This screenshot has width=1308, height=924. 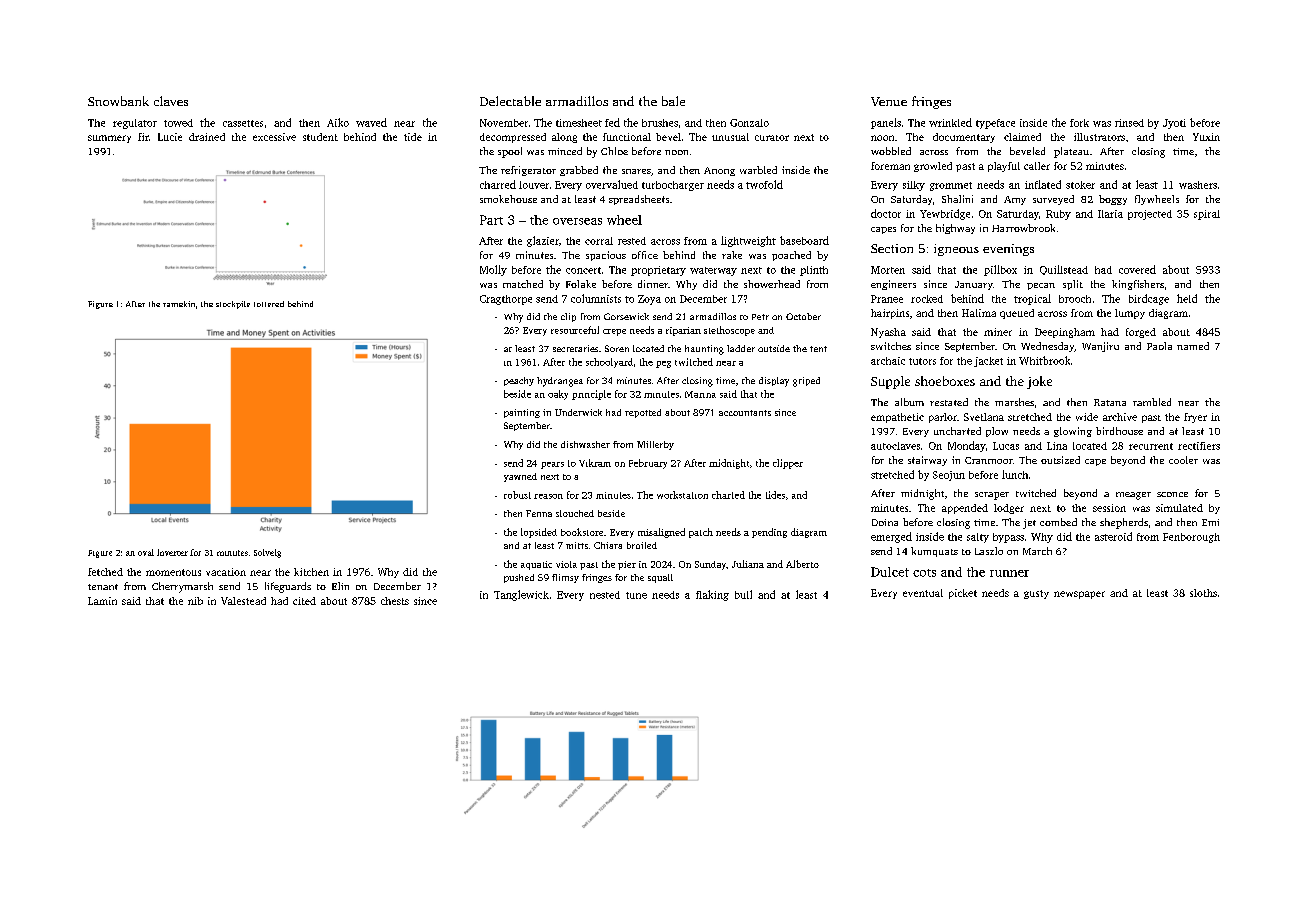 What do you see at coordinates (103, 587) in the screenshot?
I see `tenant` at bounding box center [103, 587].
